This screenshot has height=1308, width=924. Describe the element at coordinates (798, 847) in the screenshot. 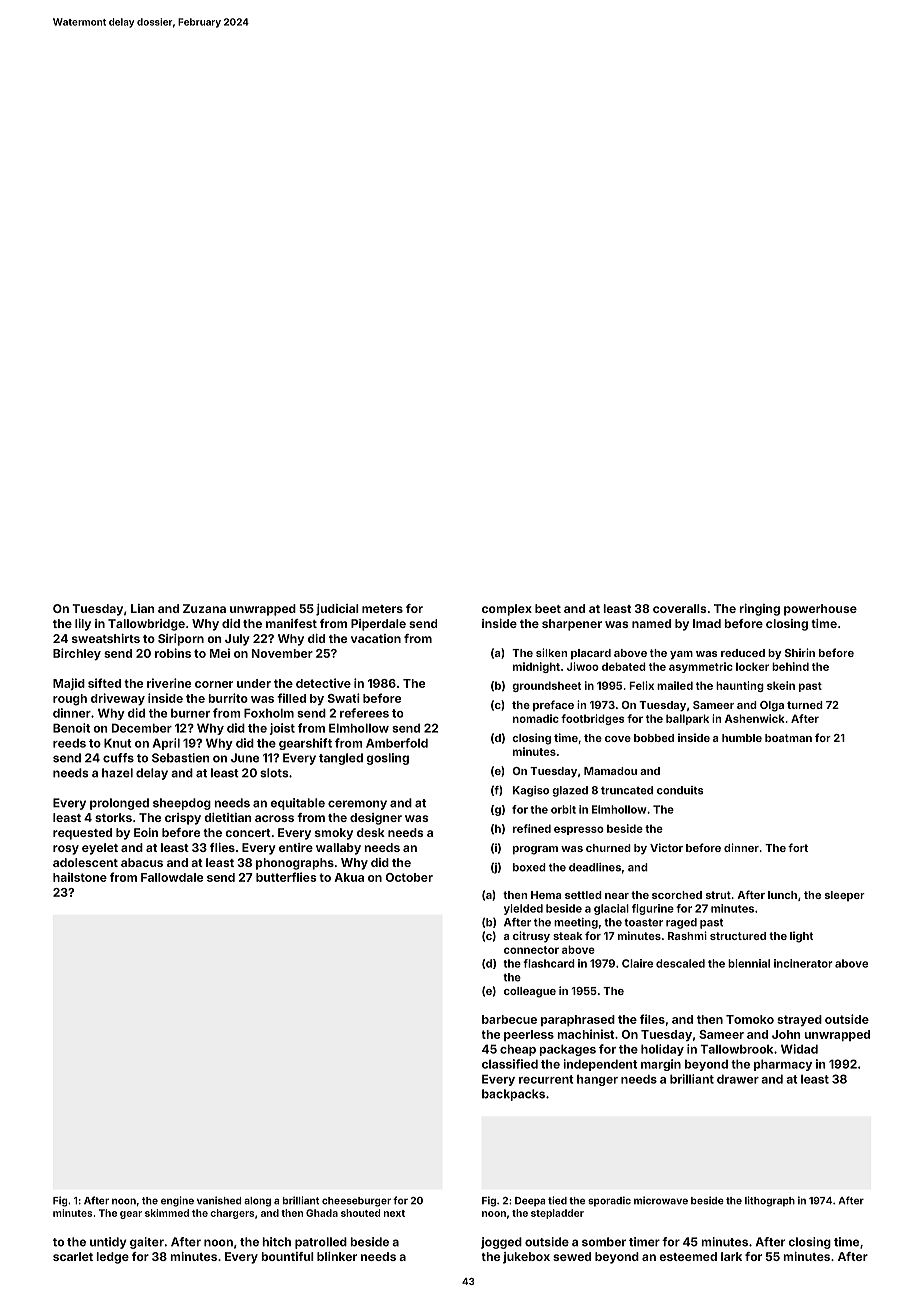

I see `fort` at that location.
